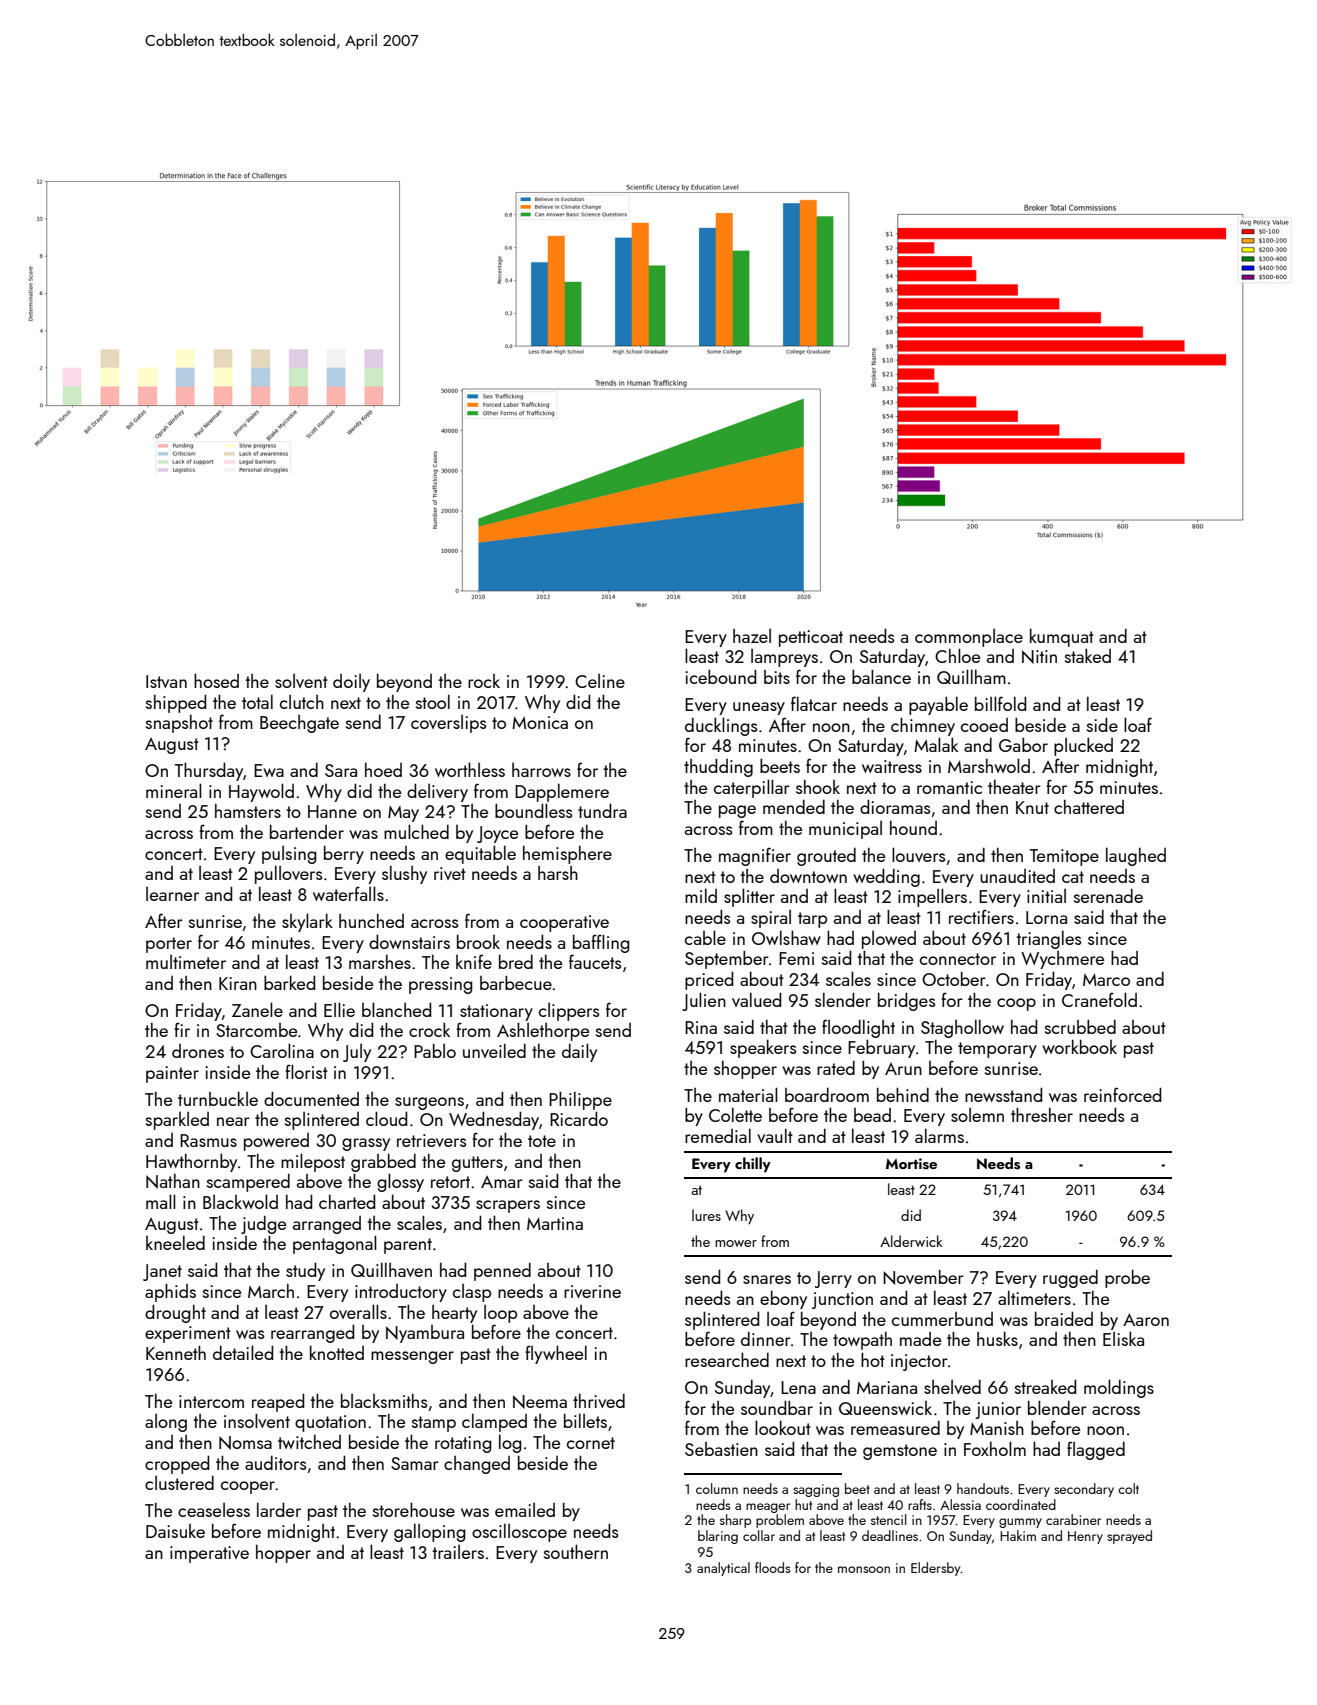 The height and width of the screenshot is (1705, 1317). What do you see at coordinates (166, 681) in the screenshot?
I see `Istvan` at bounding box center [166, 681].
